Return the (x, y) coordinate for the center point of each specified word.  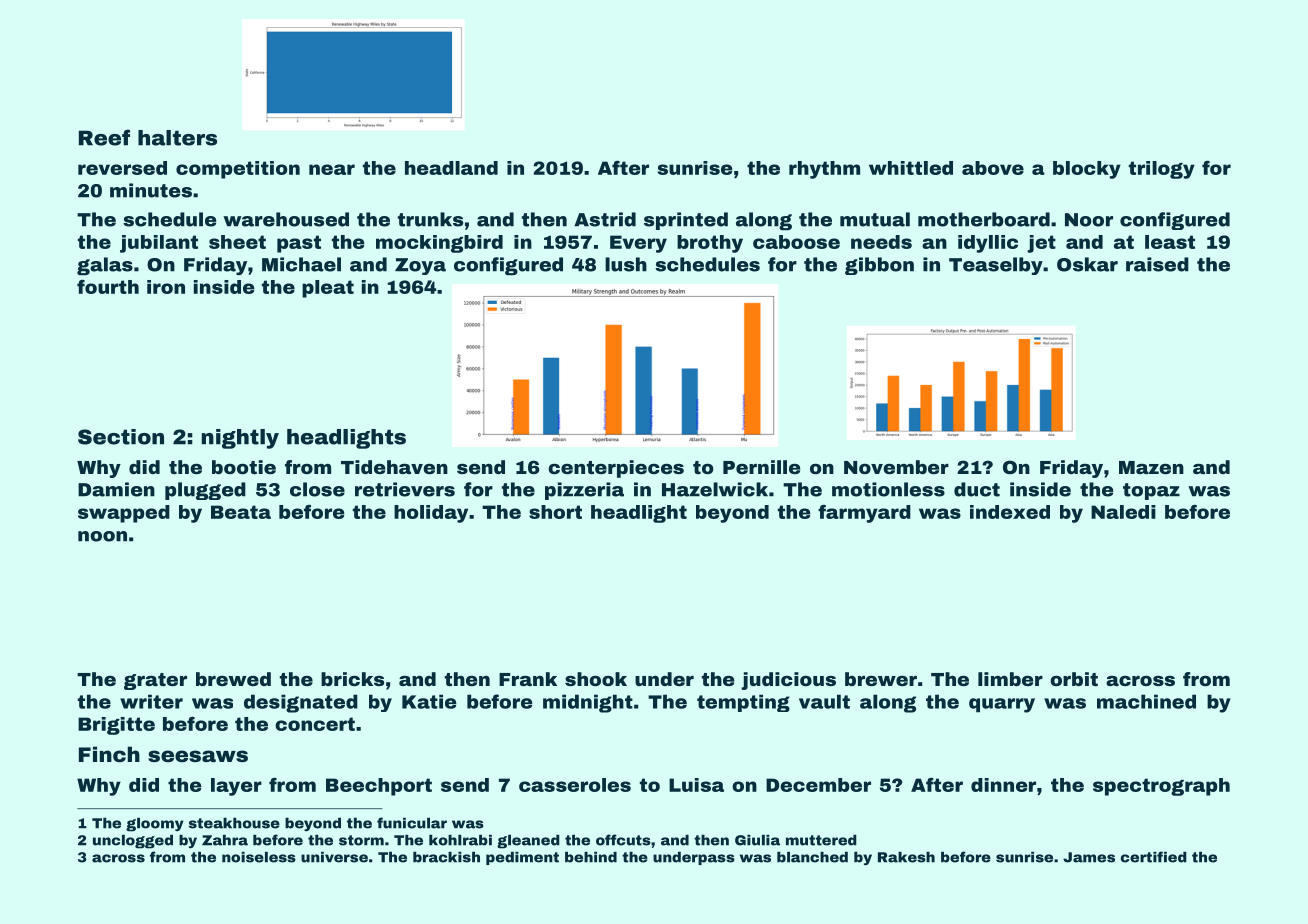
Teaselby (996, 266)
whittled (911, 168)
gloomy (155, 825)
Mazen (1151, 467)
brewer (881, 679)
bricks (352, 679)
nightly (240, 439)
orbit (1074, 679)
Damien (116, 489)
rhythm (824, 170)
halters (177, 138)
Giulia (757, 840)
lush (626, 264)
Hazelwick (715, 489)
